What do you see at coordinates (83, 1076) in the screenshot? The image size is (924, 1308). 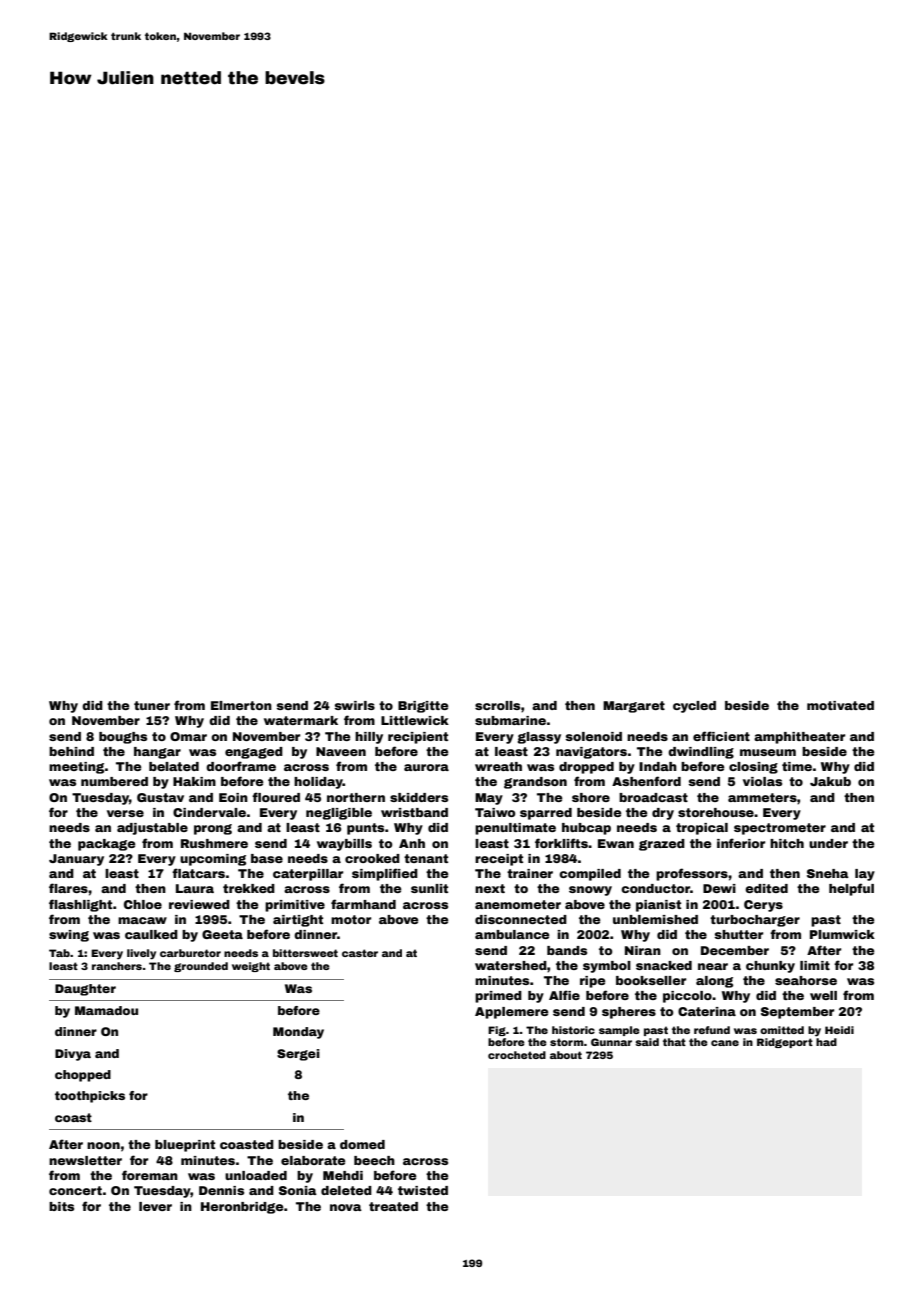 I see `chopped` at bounding box center [83, 1076].
